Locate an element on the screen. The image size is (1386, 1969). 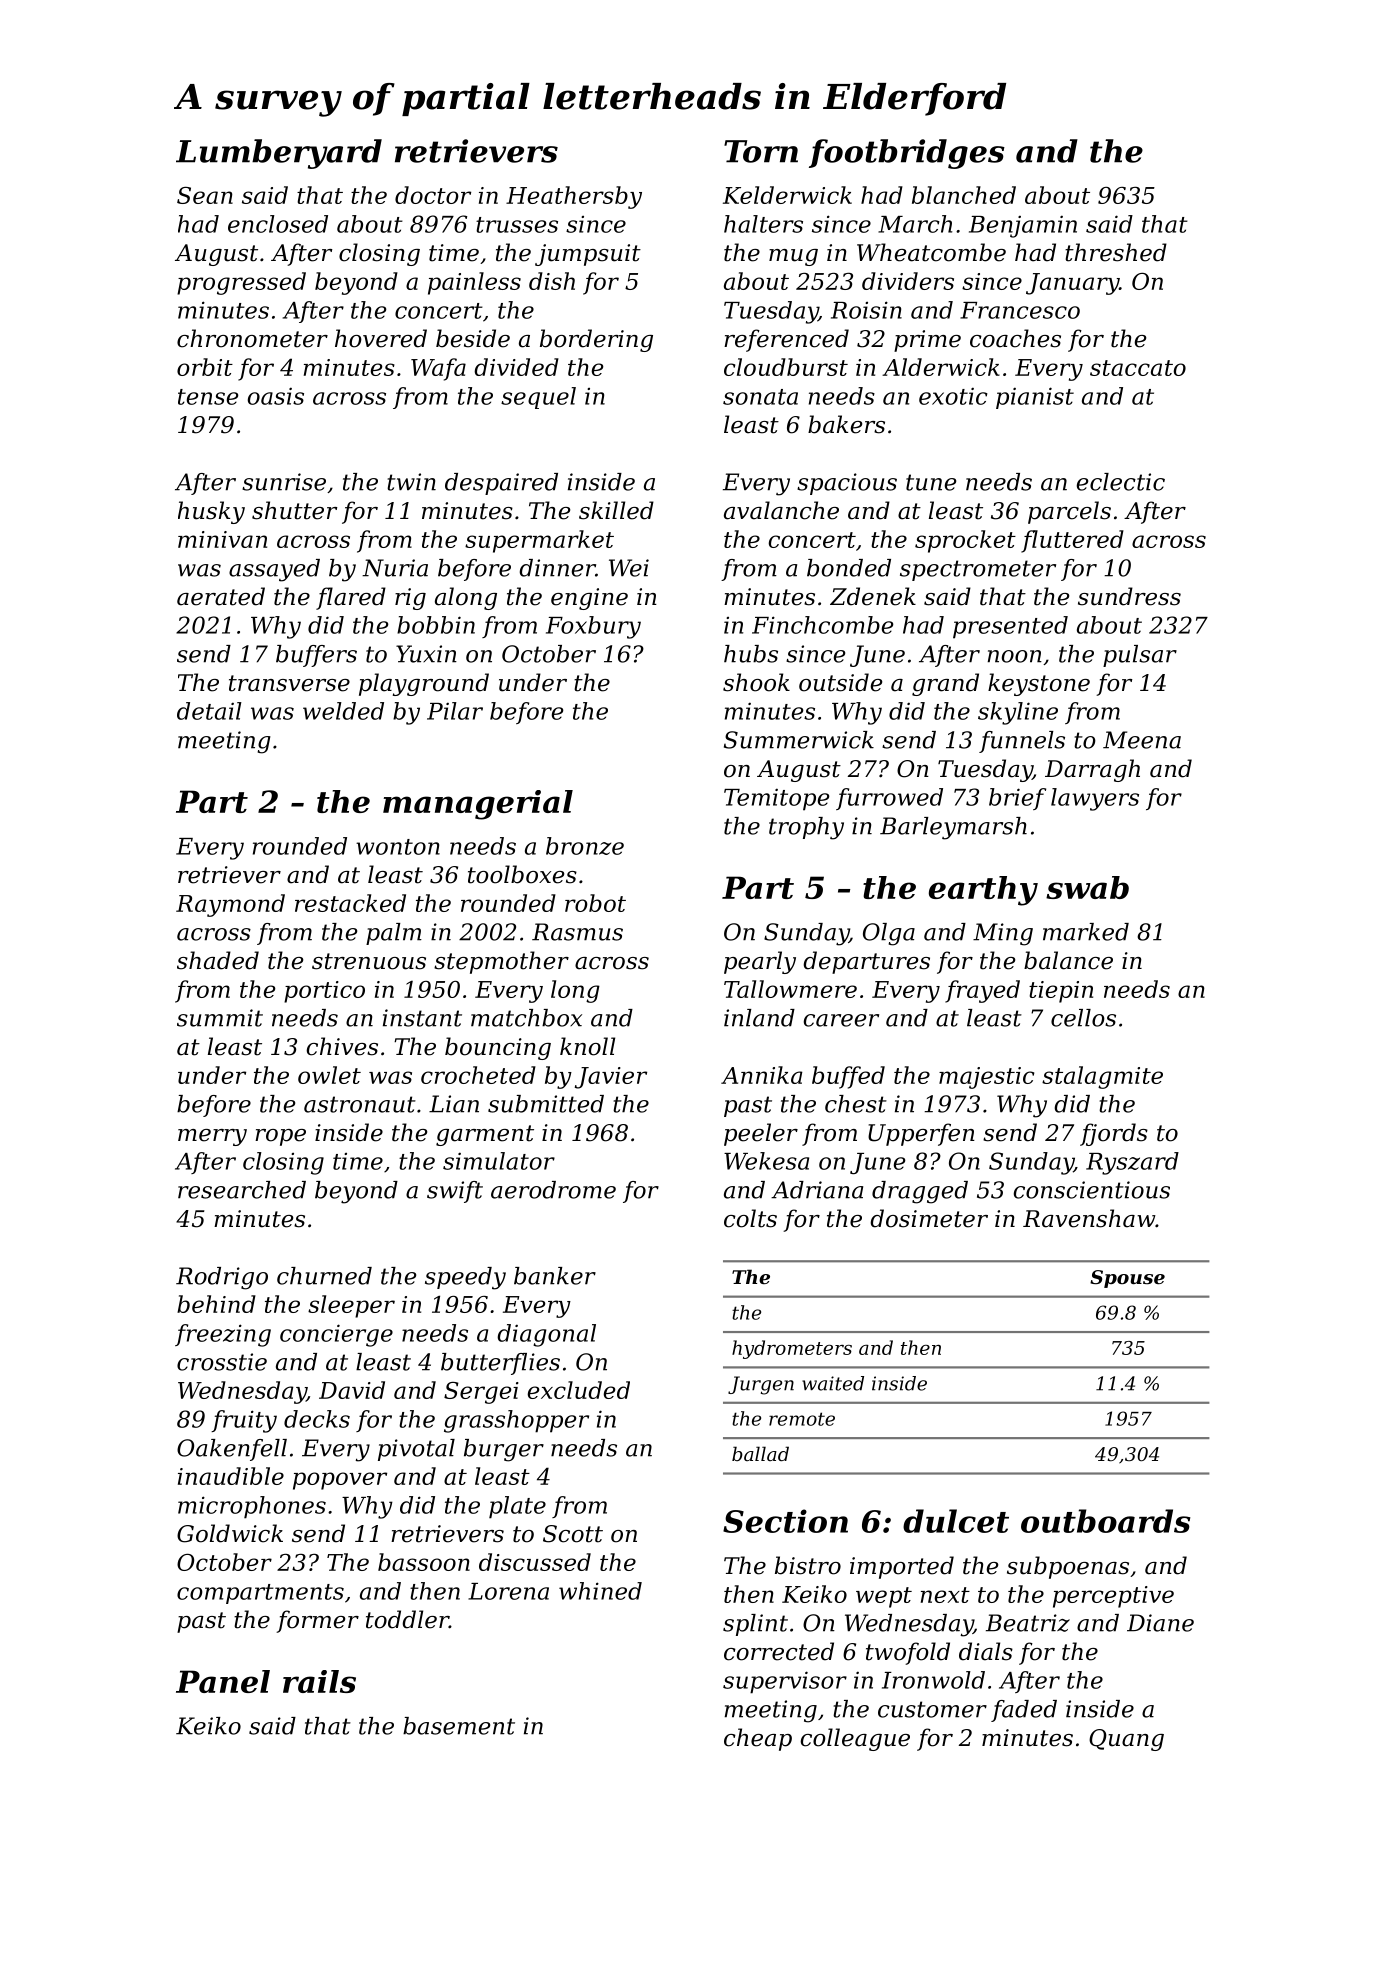
Foxbury is located at coordinates (593, 627).
